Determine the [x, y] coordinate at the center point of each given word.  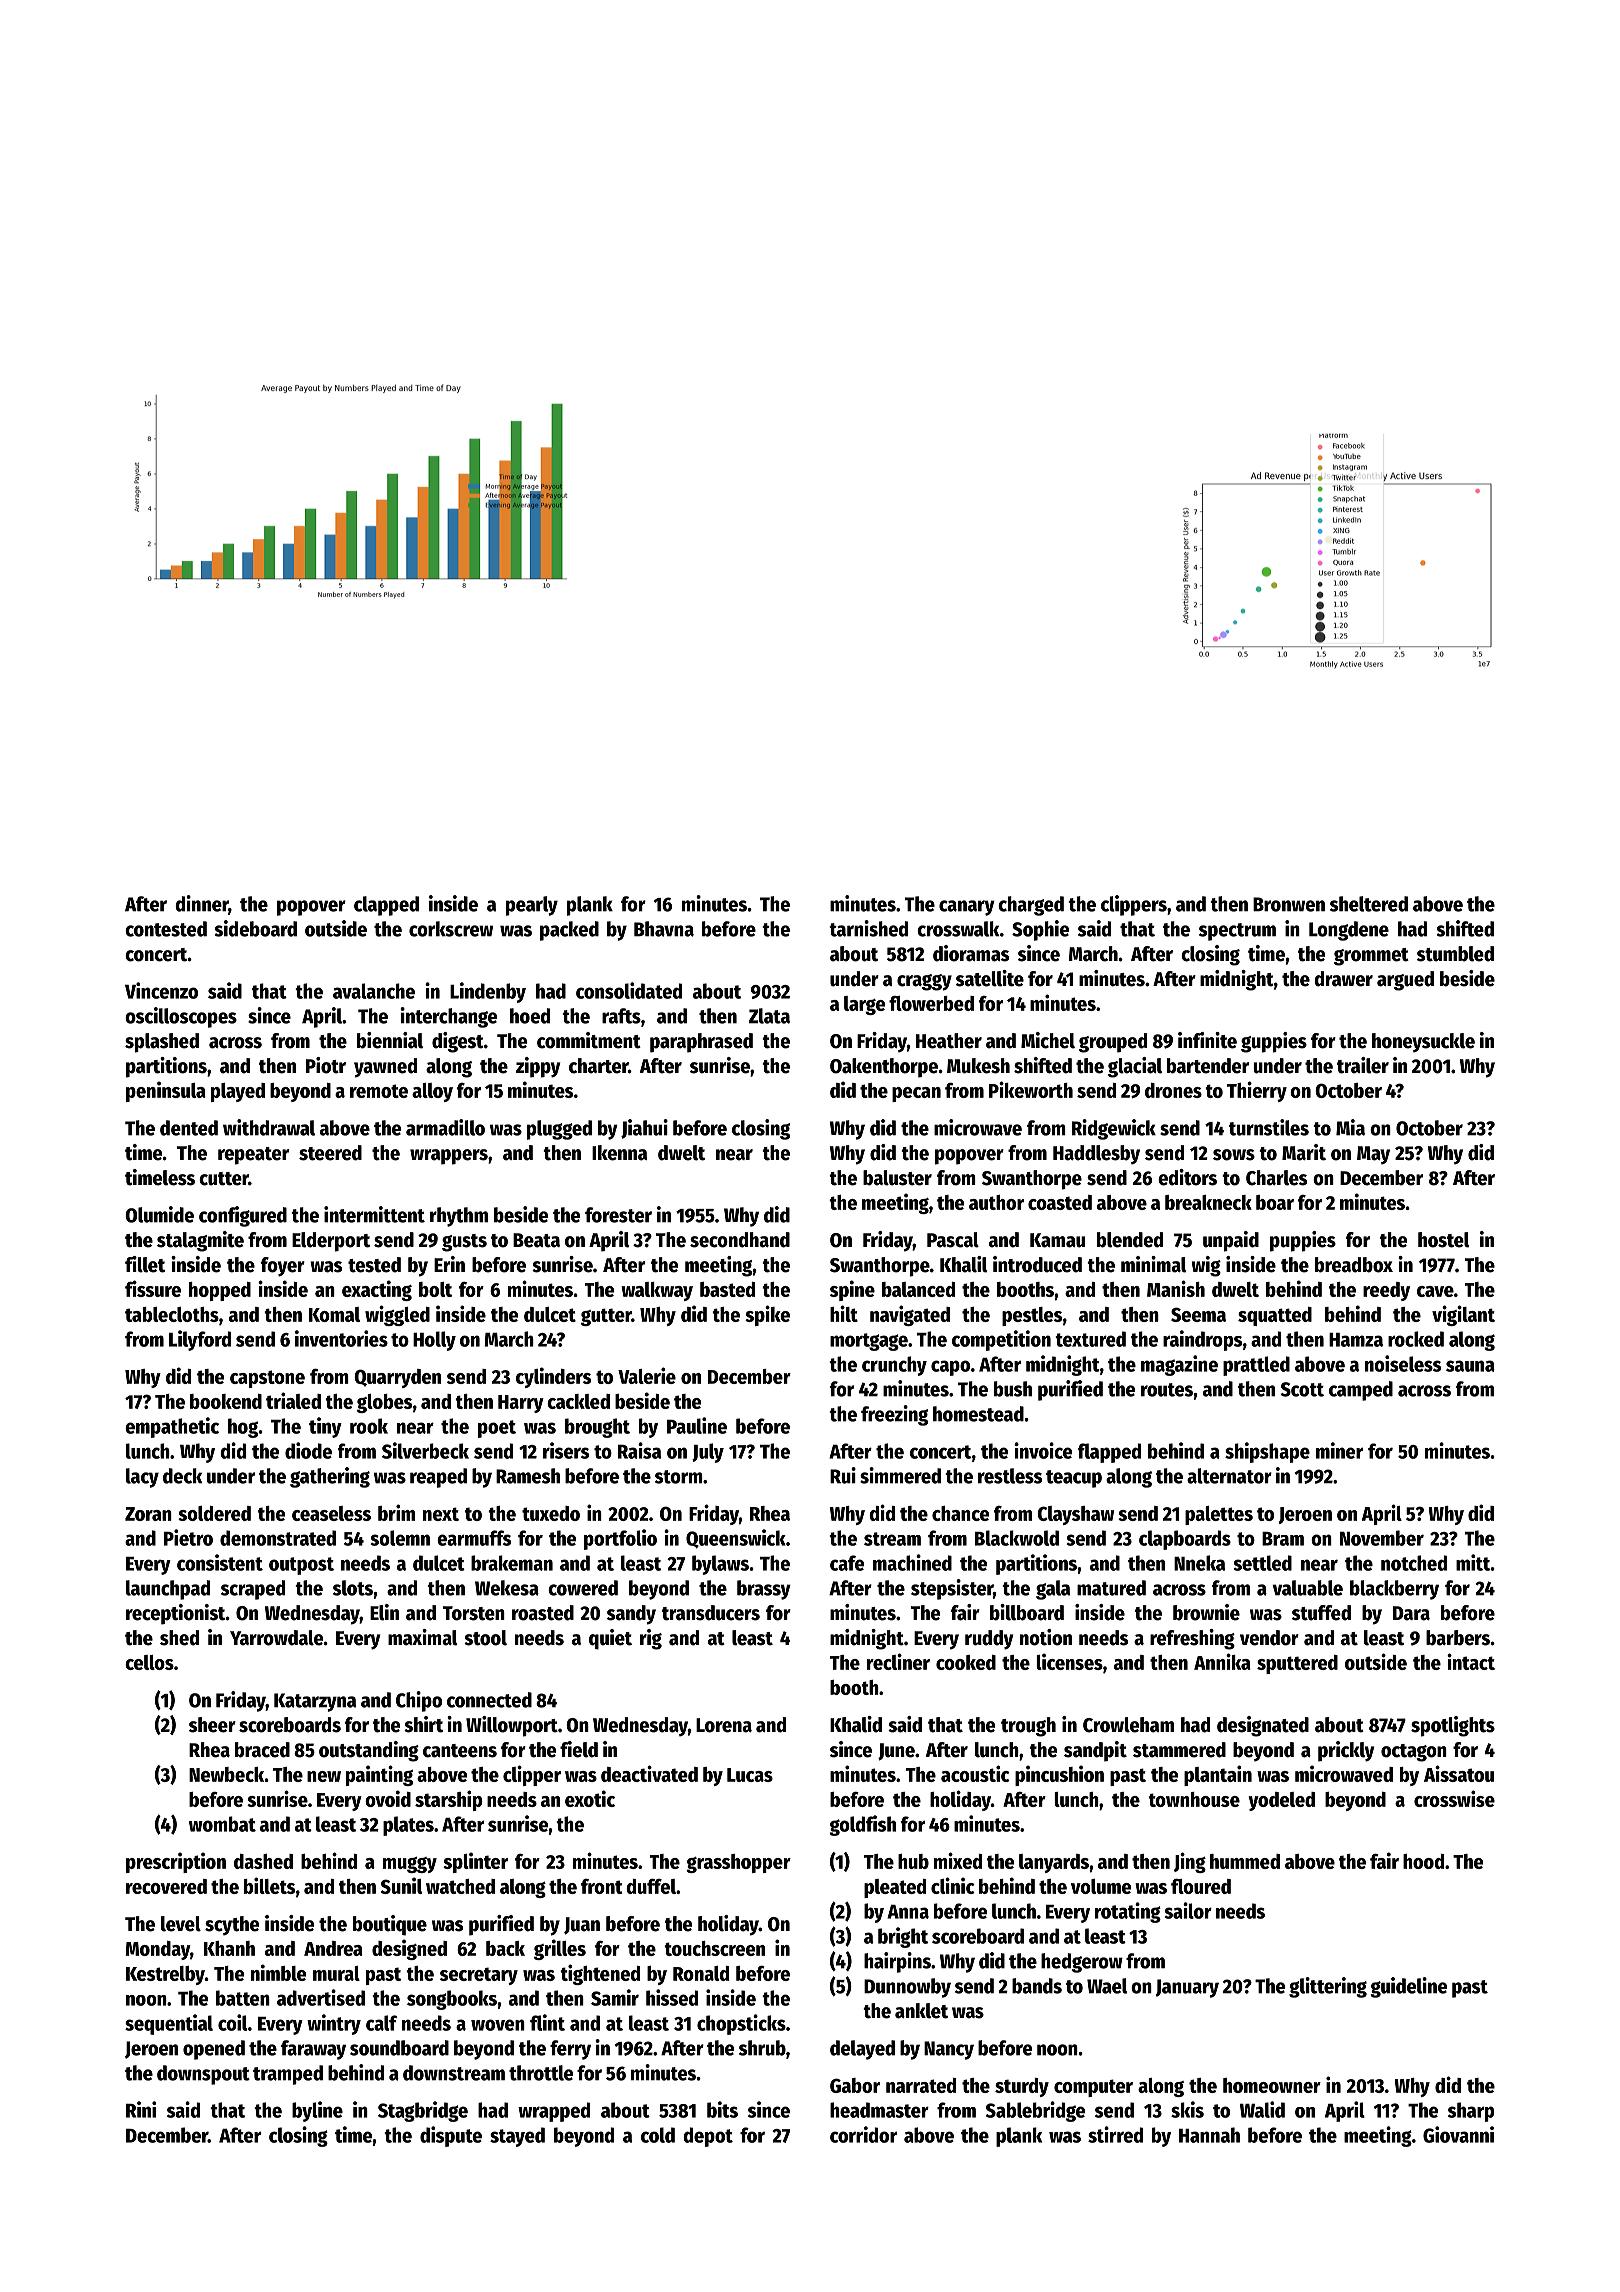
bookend [226, 1401]
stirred [1115, 2134]
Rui [843, 1475]
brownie [1206, 1612]
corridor [863, 2134]
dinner [202, 904]
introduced [1037, 1264]
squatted [1275, 1316]
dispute [451, 2136]
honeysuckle [1423, 1043]
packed [569, 931]
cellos [149, 1662]
